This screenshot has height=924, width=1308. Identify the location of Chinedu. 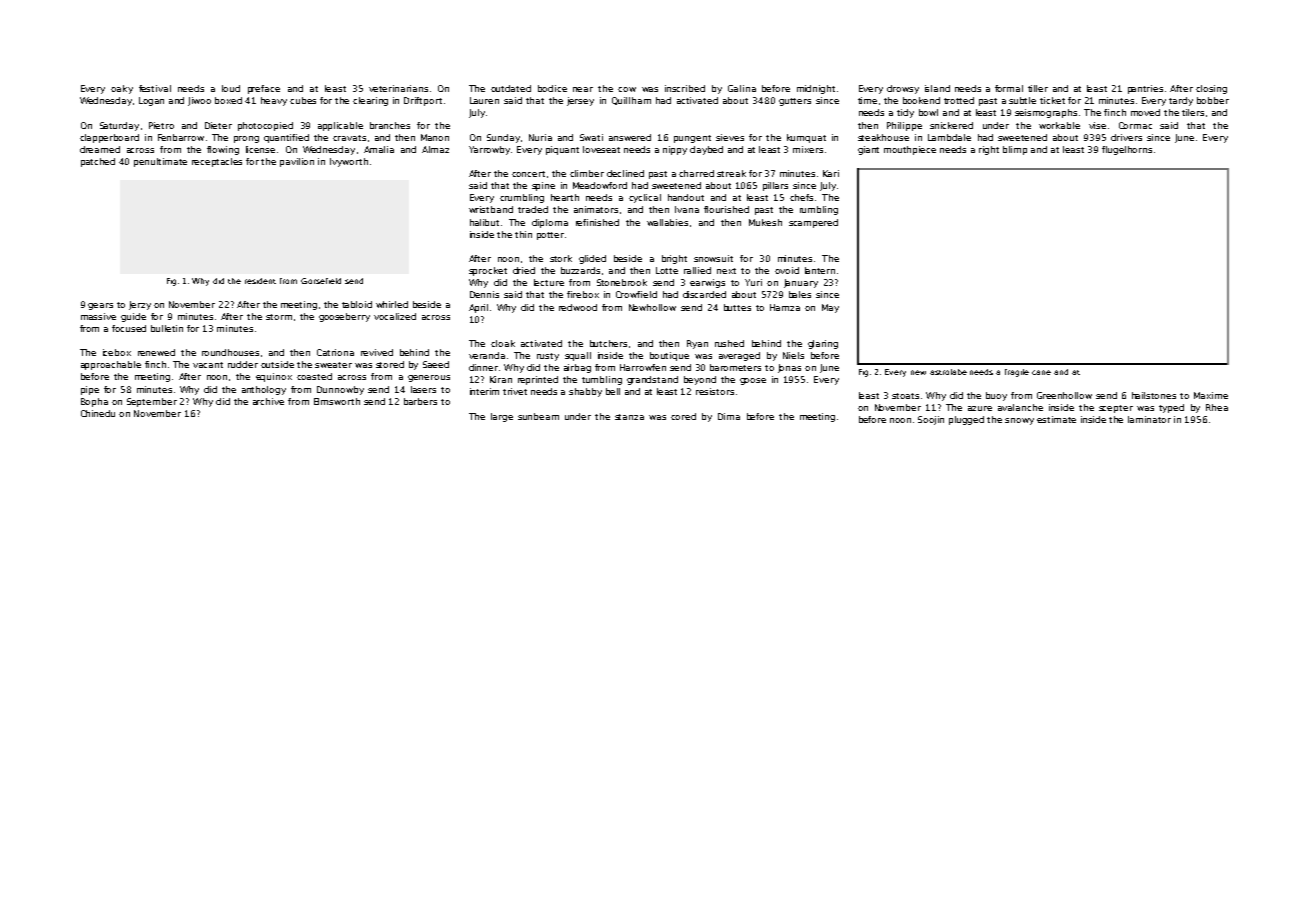
(98, 413).
